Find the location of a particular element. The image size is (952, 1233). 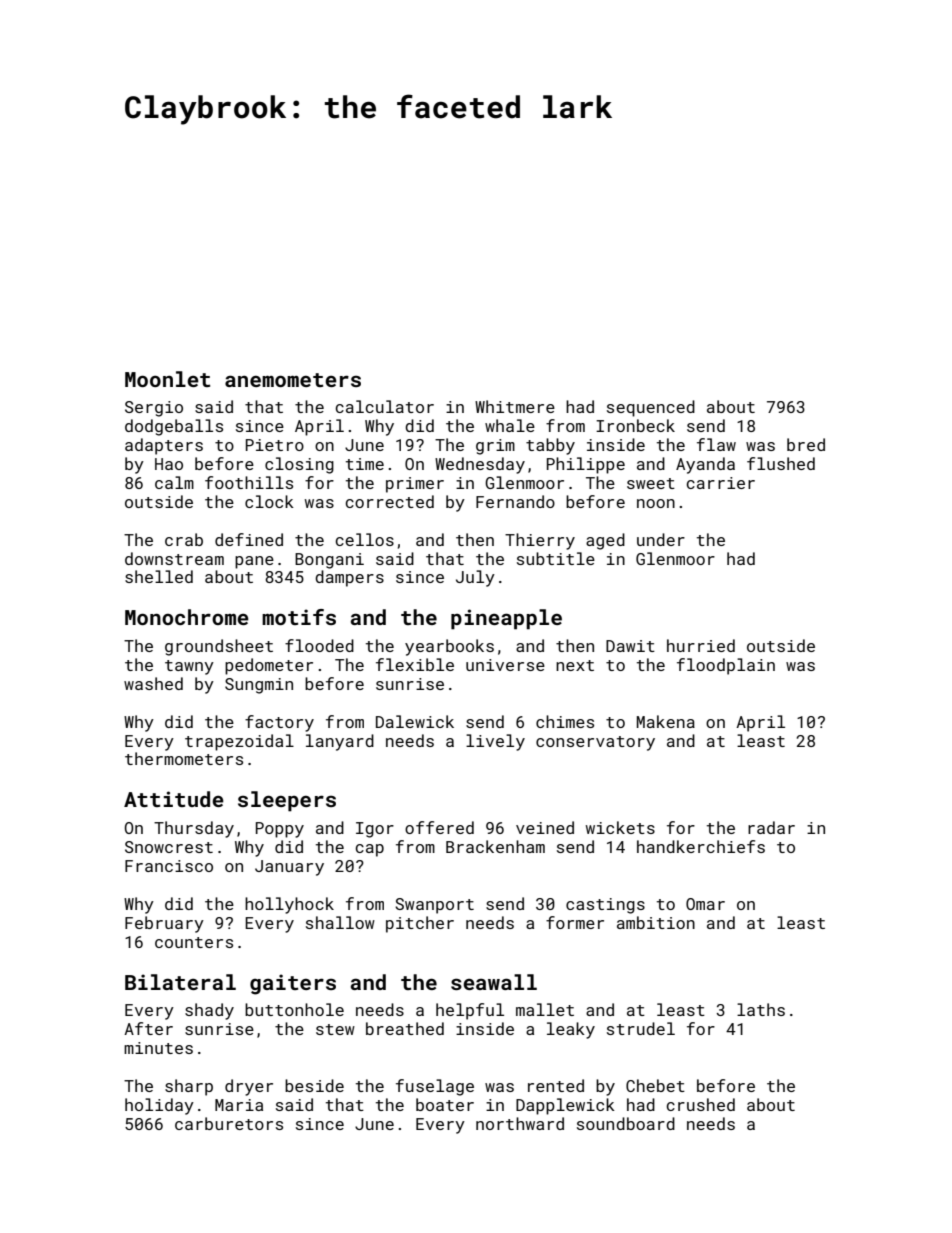

January is located at coordinates (289, 868).
